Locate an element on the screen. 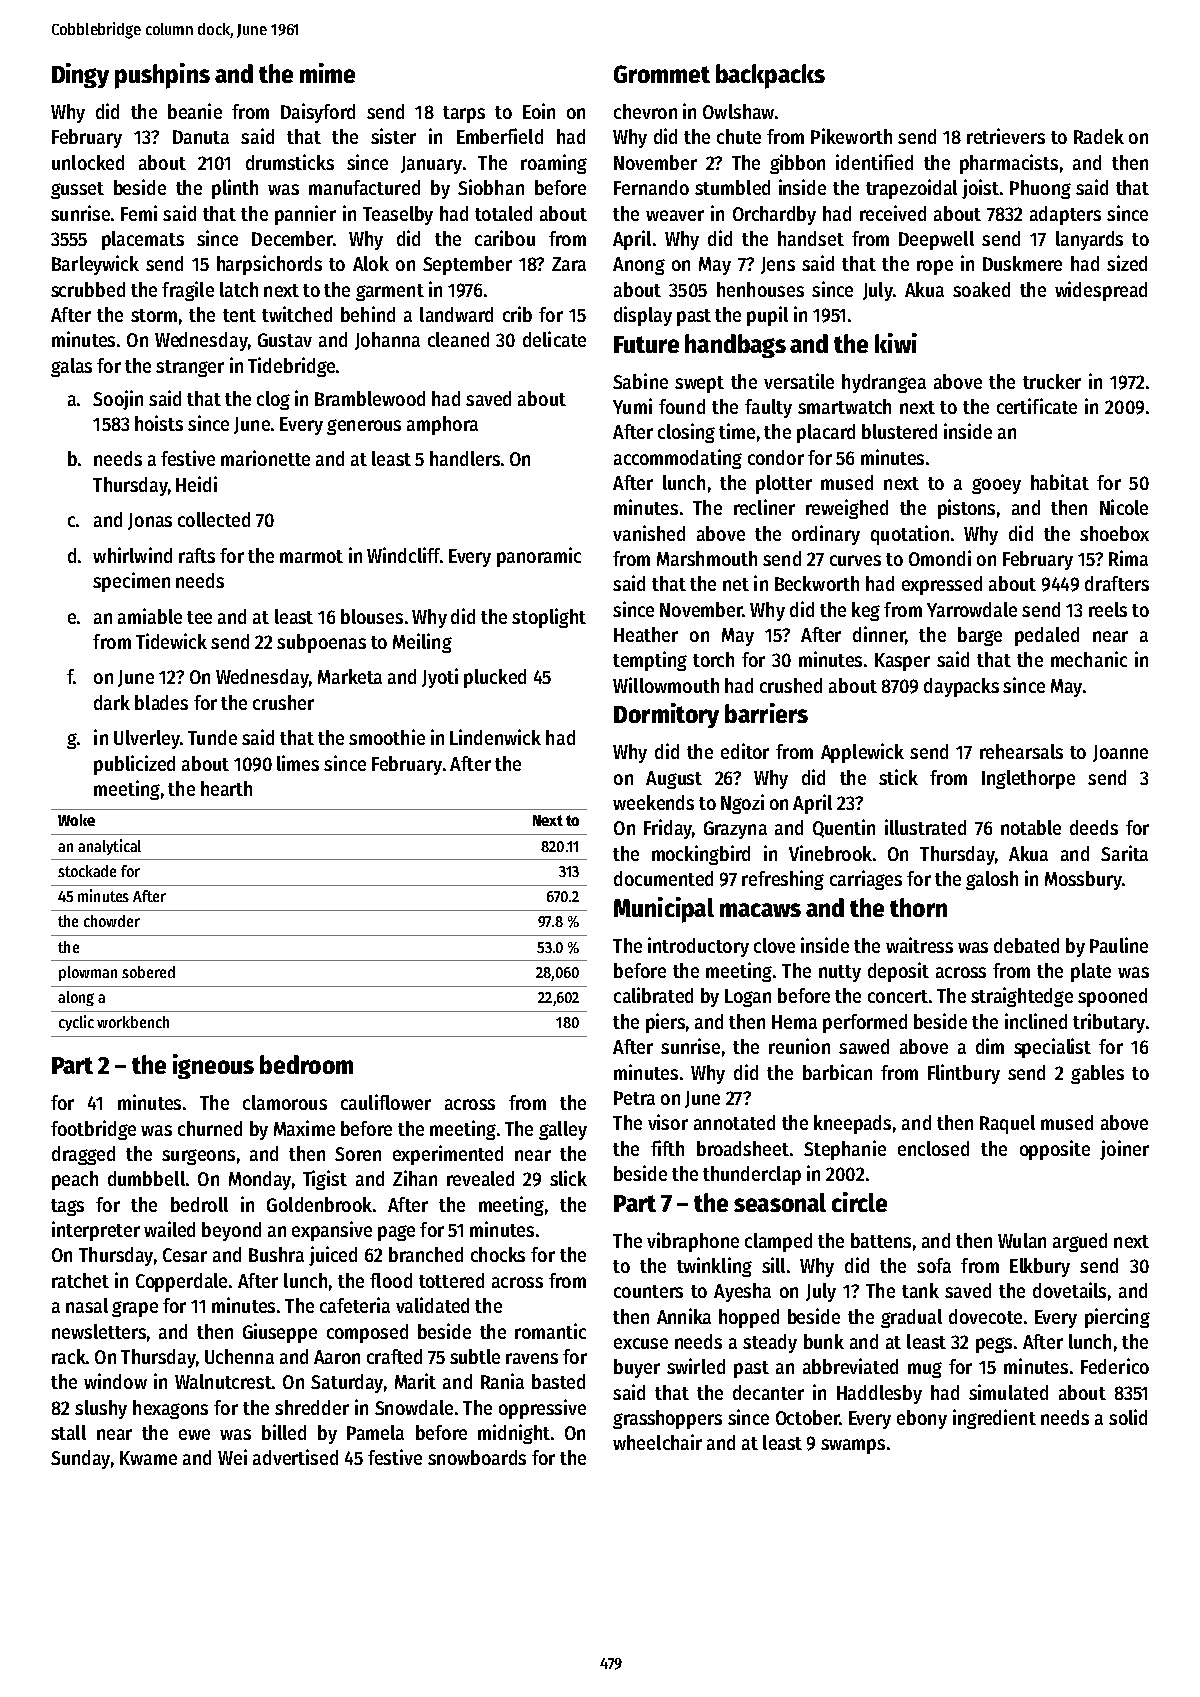 This screenshot has width=1200, height=1697. publicized is located at coordinates (134, 765).
